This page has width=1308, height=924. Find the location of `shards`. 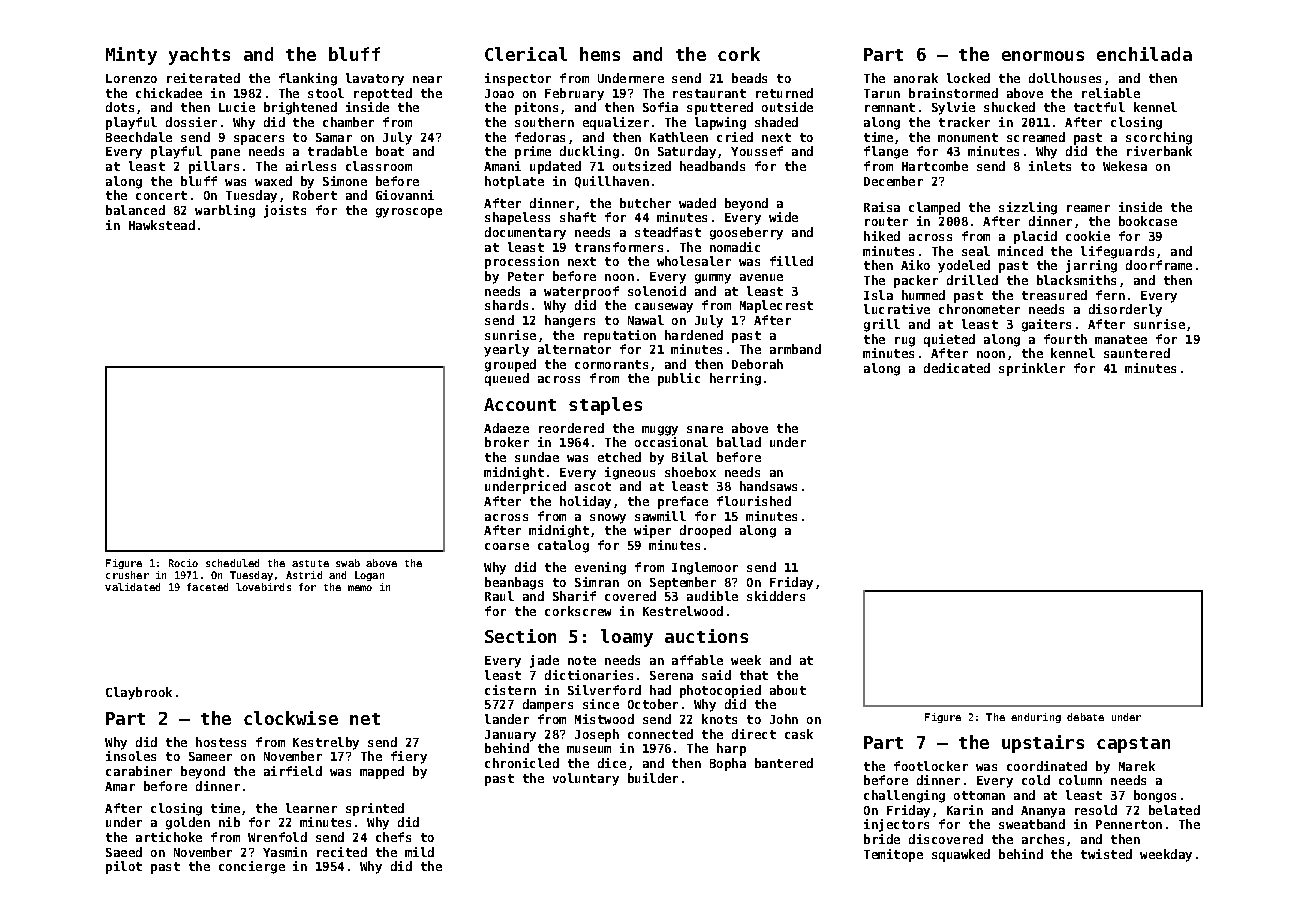

shards is located at coordinates (506, 305).
